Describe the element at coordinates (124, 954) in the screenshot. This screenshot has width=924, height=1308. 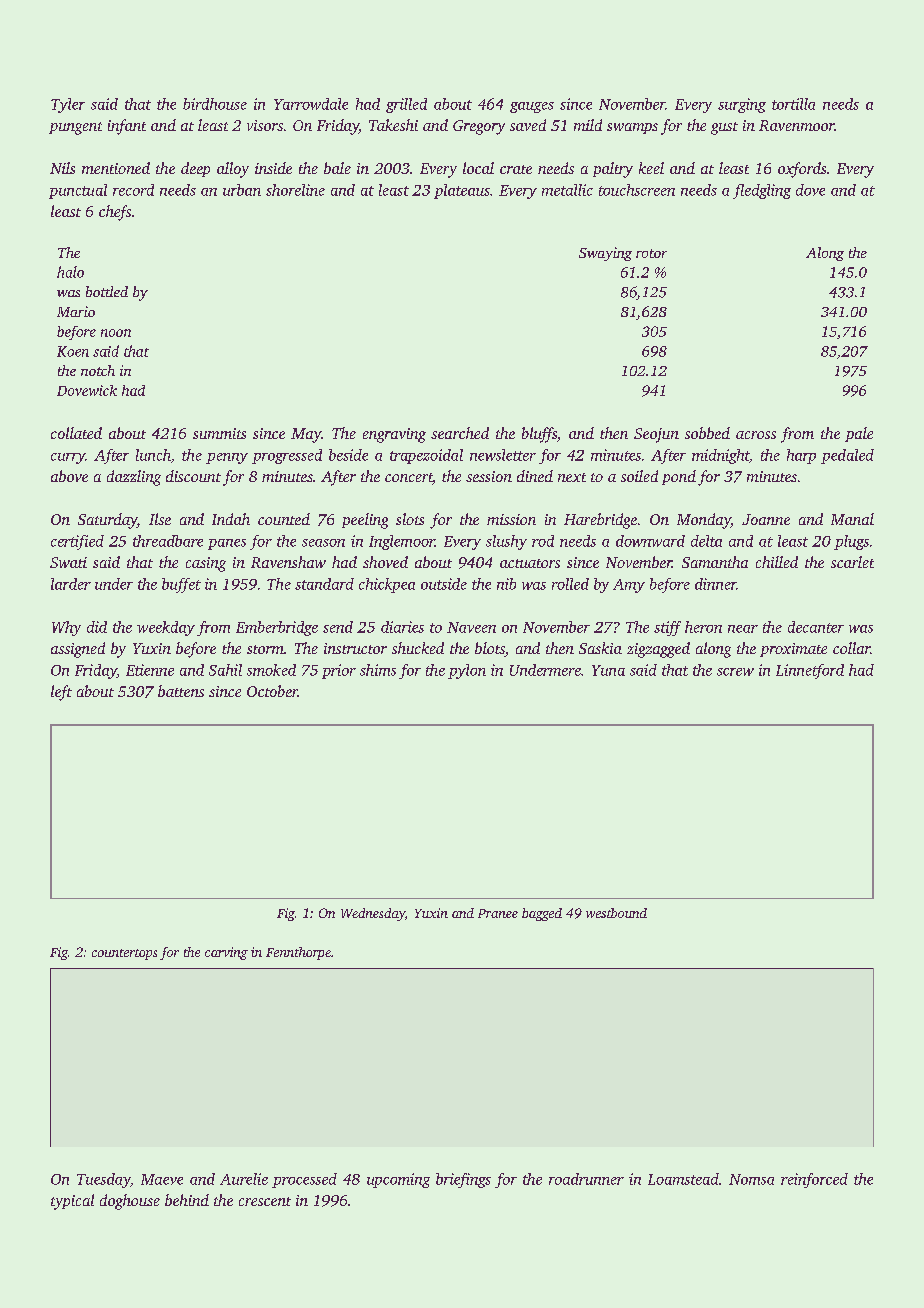
I see `countertops` at that location.
